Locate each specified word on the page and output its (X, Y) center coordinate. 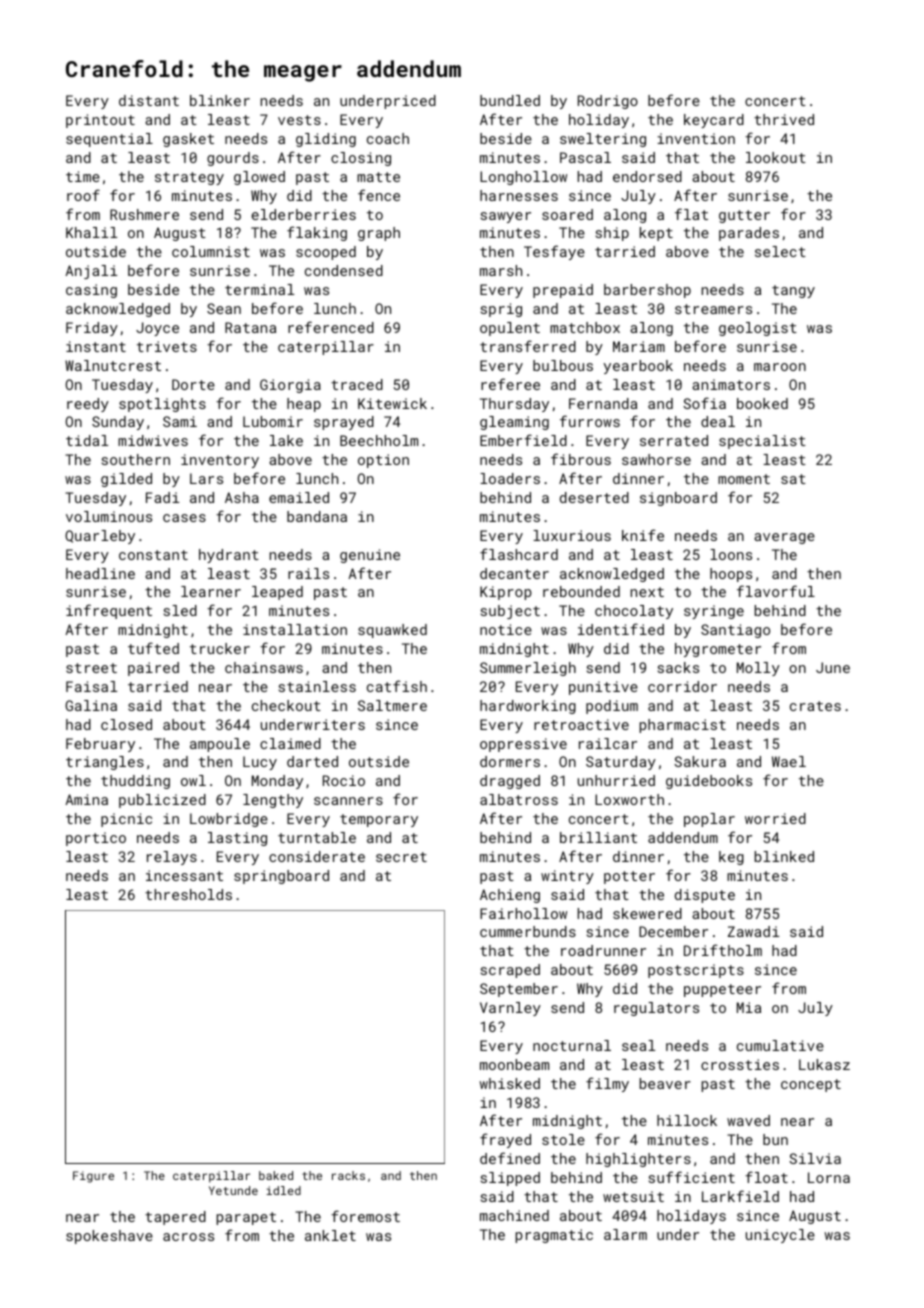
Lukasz (824, 1064)
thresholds (188, 894)
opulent (510, 329)
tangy (793, 291)
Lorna (829, 1177)
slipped (510, 1179)
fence (379, 195)
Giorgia (290, 386)
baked (276, 1175)
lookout (776, 157)
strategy (189, 178)
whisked (510, 1083)
